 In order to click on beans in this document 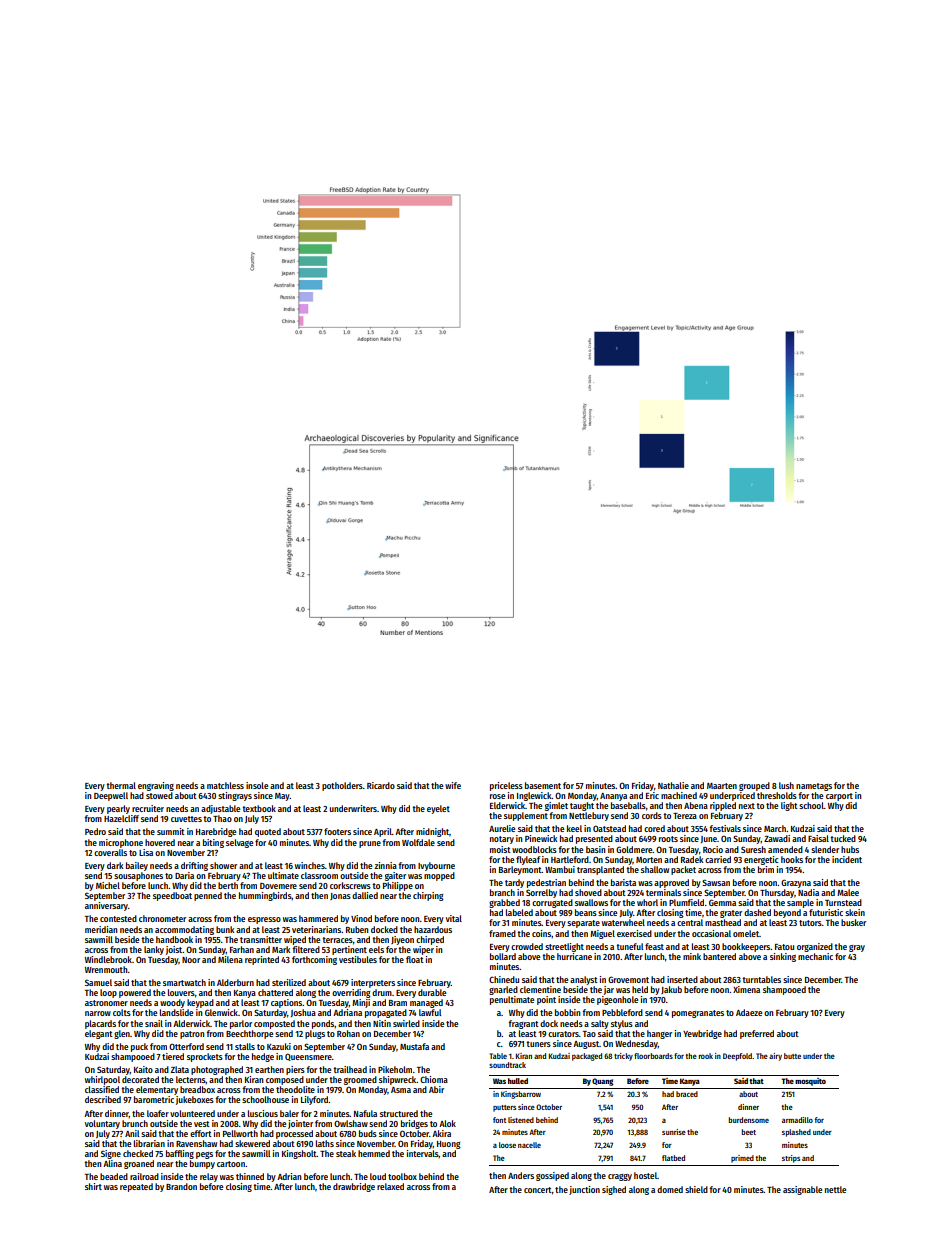, I will do `click(586, 912)`.
